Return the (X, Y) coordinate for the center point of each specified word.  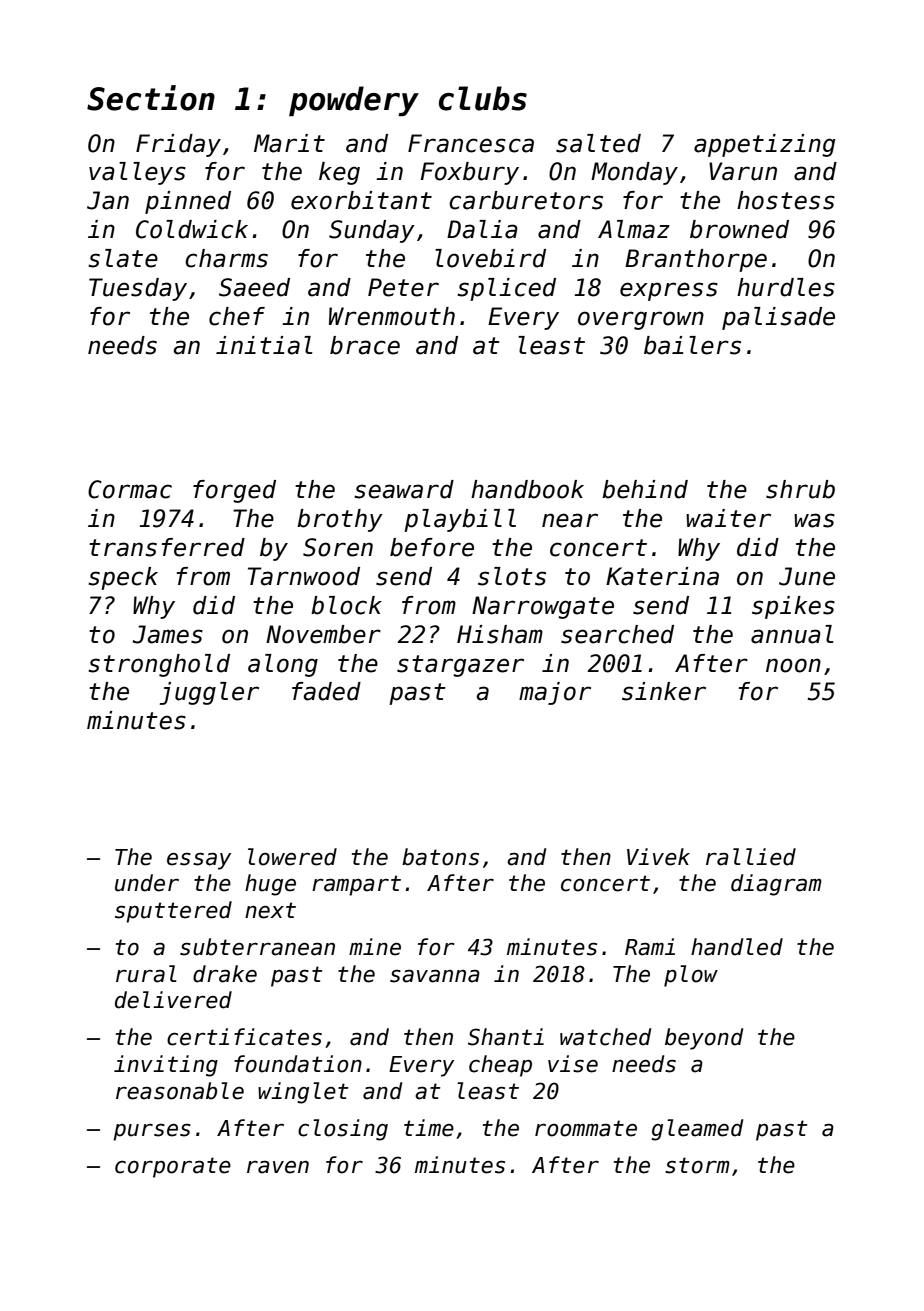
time (429, 1128)
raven (278, 1167)
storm (697, 1165)
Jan (108, 200)
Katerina (662, 576)
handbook (527, 489)
